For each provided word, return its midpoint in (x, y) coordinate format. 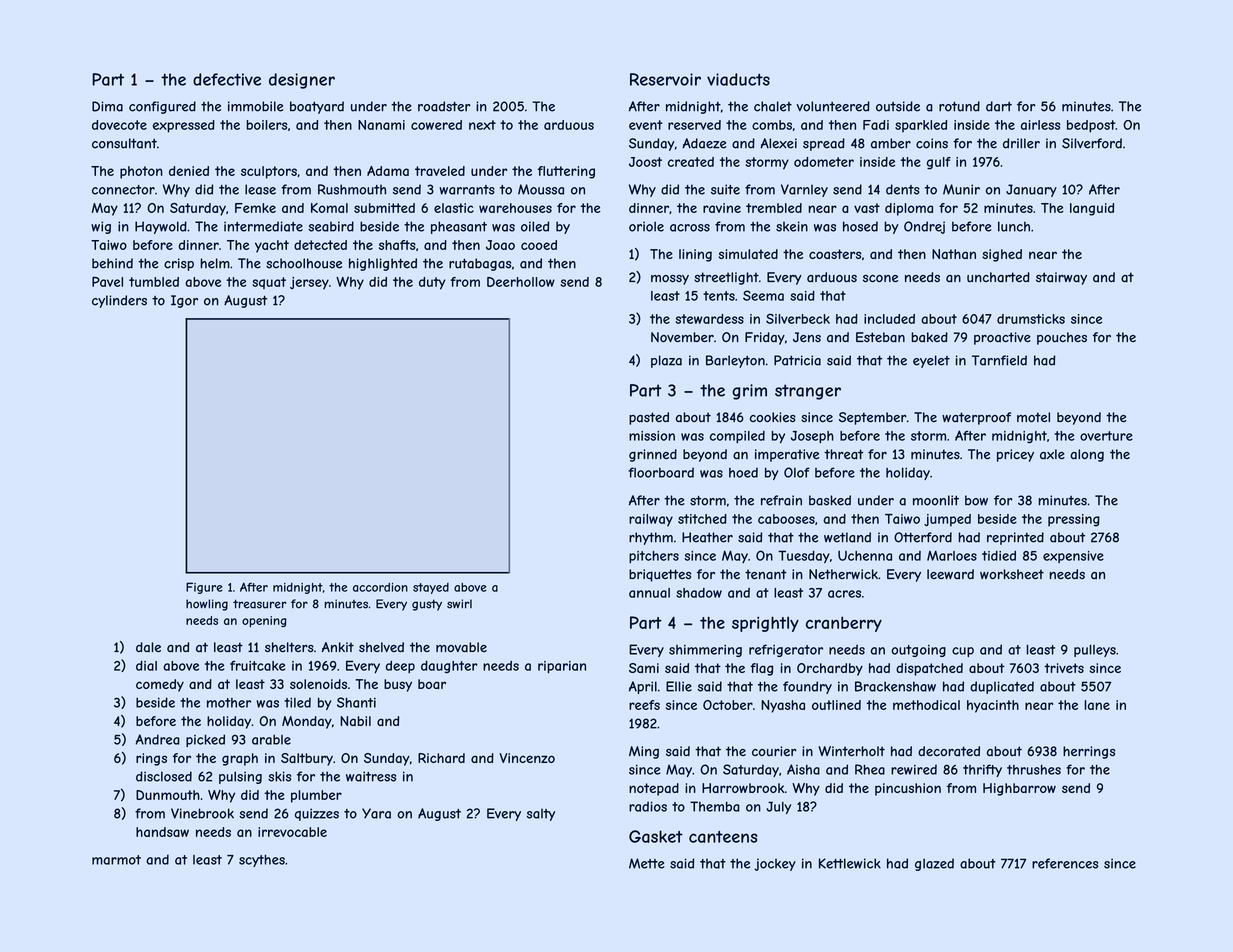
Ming (644, 752)
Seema (763, 295)
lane (1097, 705)
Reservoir (665, 79)
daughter (449, 667)
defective (227, 79)
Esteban (880, 337)
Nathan (954, 254)
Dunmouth (168, 795)
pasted (649, 418)
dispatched (929, 669)
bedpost (1091, 126)
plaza (666, 361)
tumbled (154, 282)
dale (148, 647)
